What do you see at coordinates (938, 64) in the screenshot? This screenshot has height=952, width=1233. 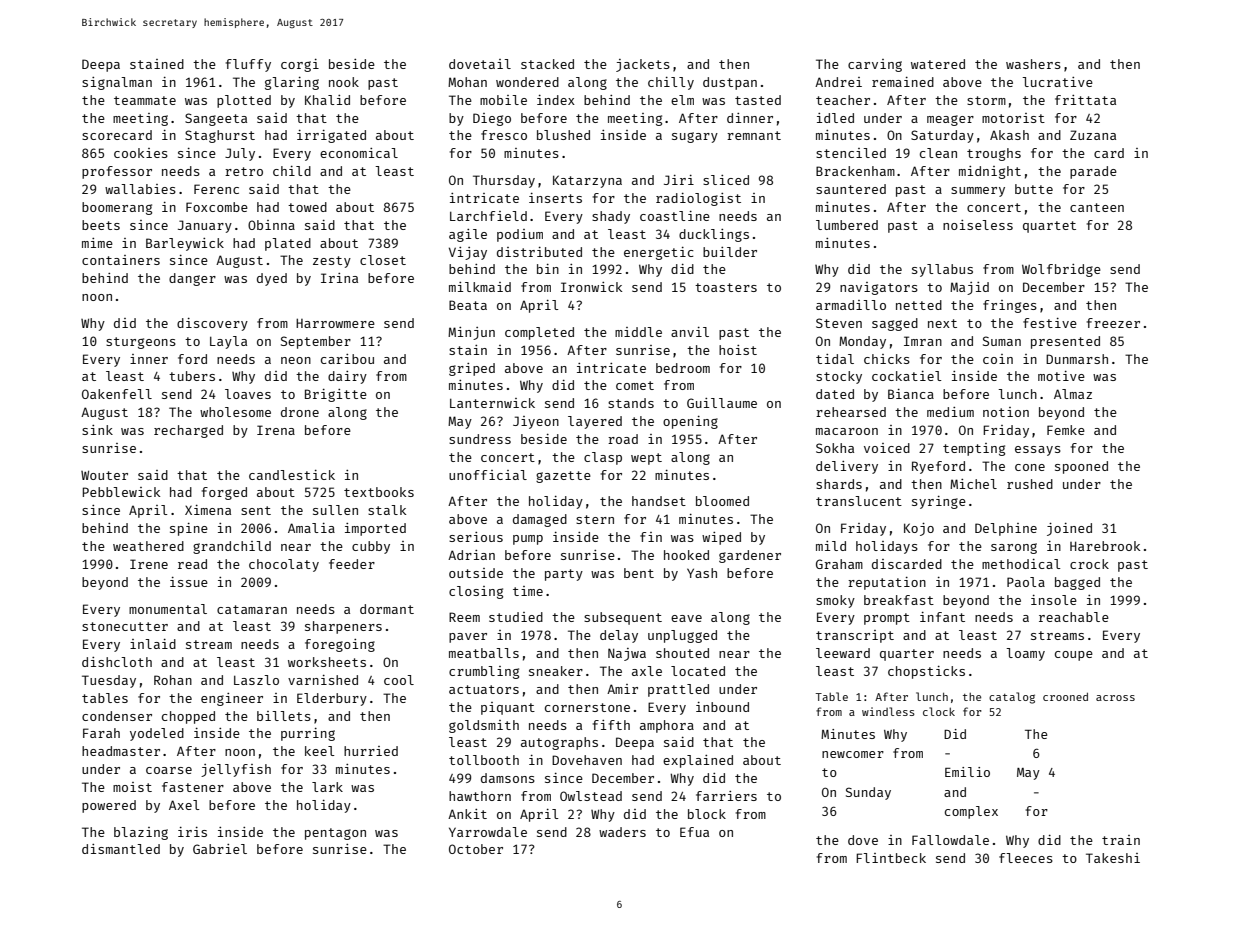 I see `watered` at bounding box center [938, 64].
